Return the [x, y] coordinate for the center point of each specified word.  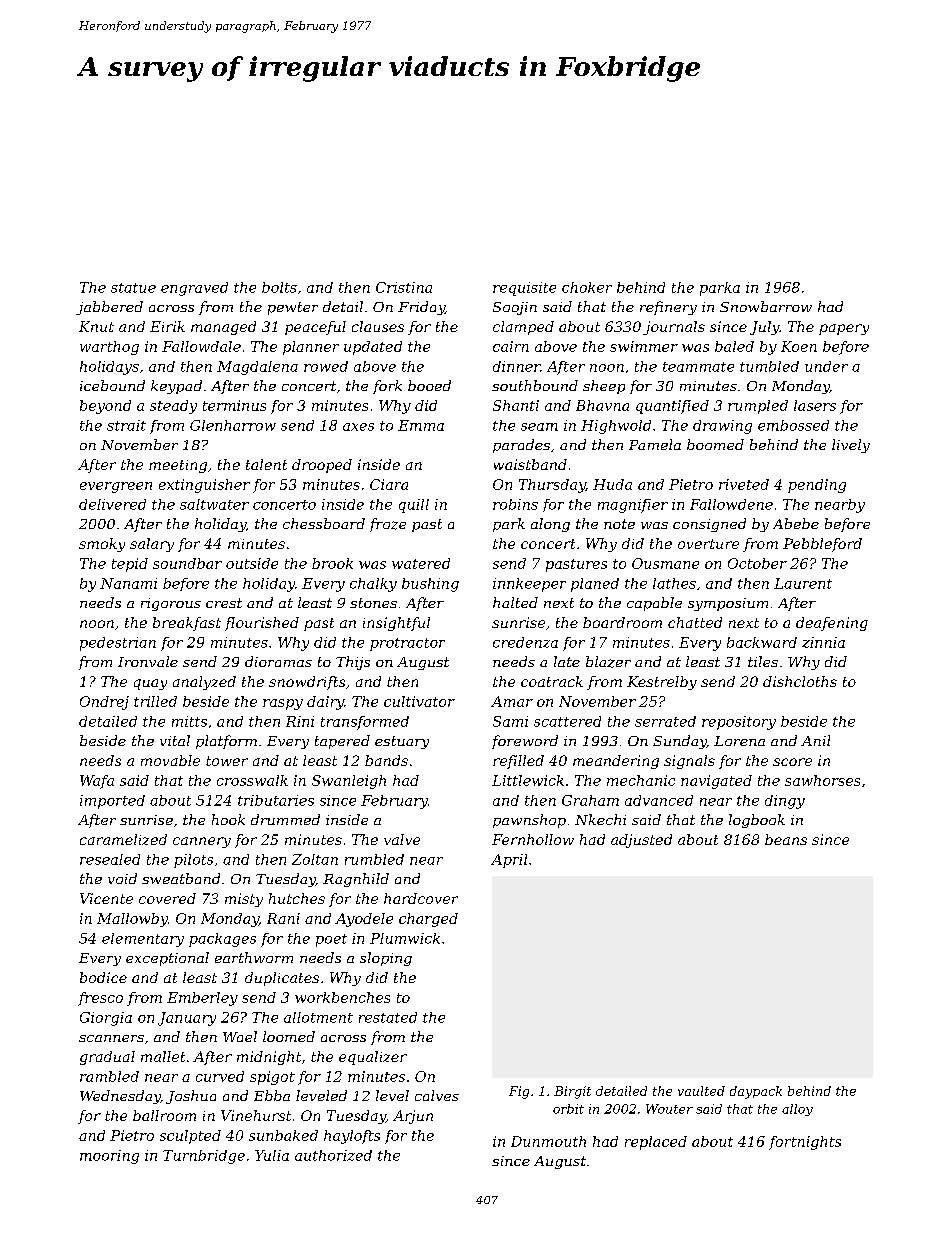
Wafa [97, 782]
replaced [656, 1143]
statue [133, 288]
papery [844, 329]
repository [739, 723]
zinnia [823, 642]
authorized [333, 1155]
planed [595, 585]
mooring [109, 1157]
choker [587, 287]
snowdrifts [307, 683]
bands [386, 760]
